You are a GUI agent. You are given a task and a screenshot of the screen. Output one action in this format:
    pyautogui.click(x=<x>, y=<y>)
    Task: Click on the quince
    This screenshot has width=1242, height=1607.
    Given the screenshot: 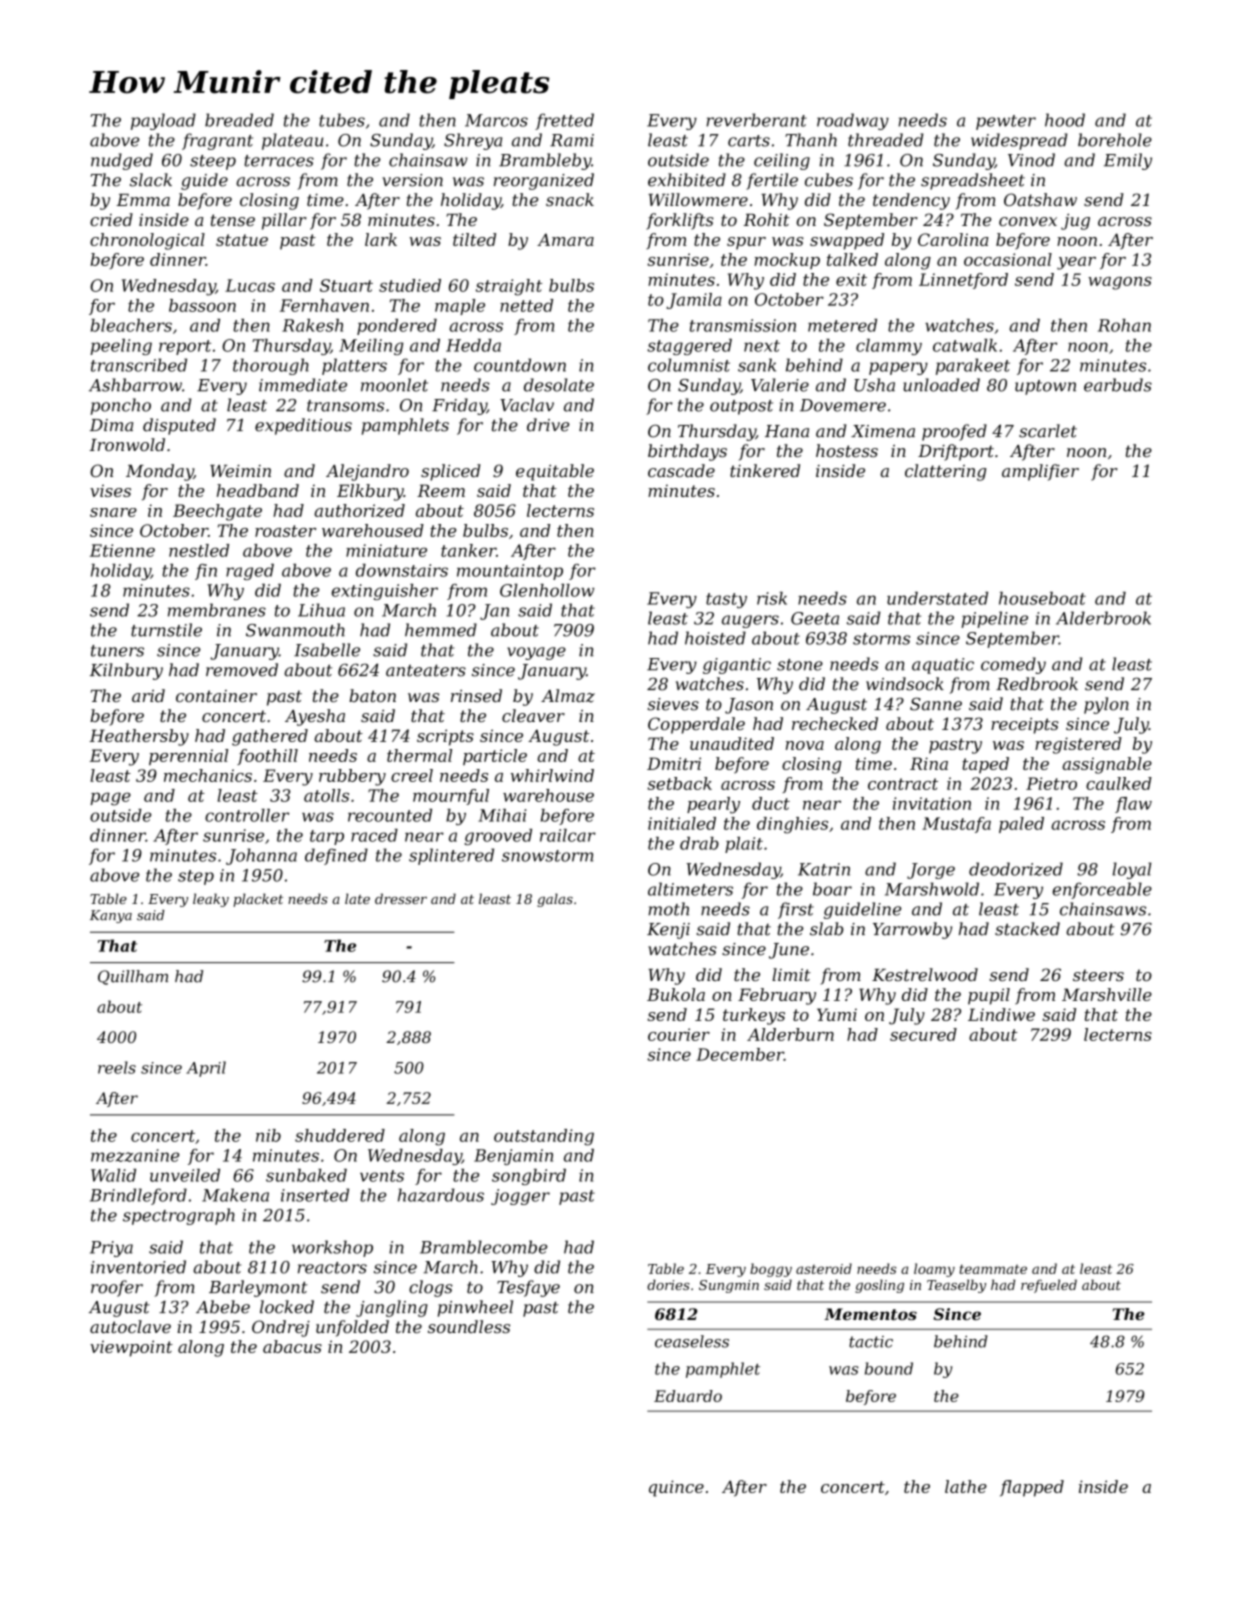 What is the action you would take?
    pyautogui.click(x=676, y=1488)
